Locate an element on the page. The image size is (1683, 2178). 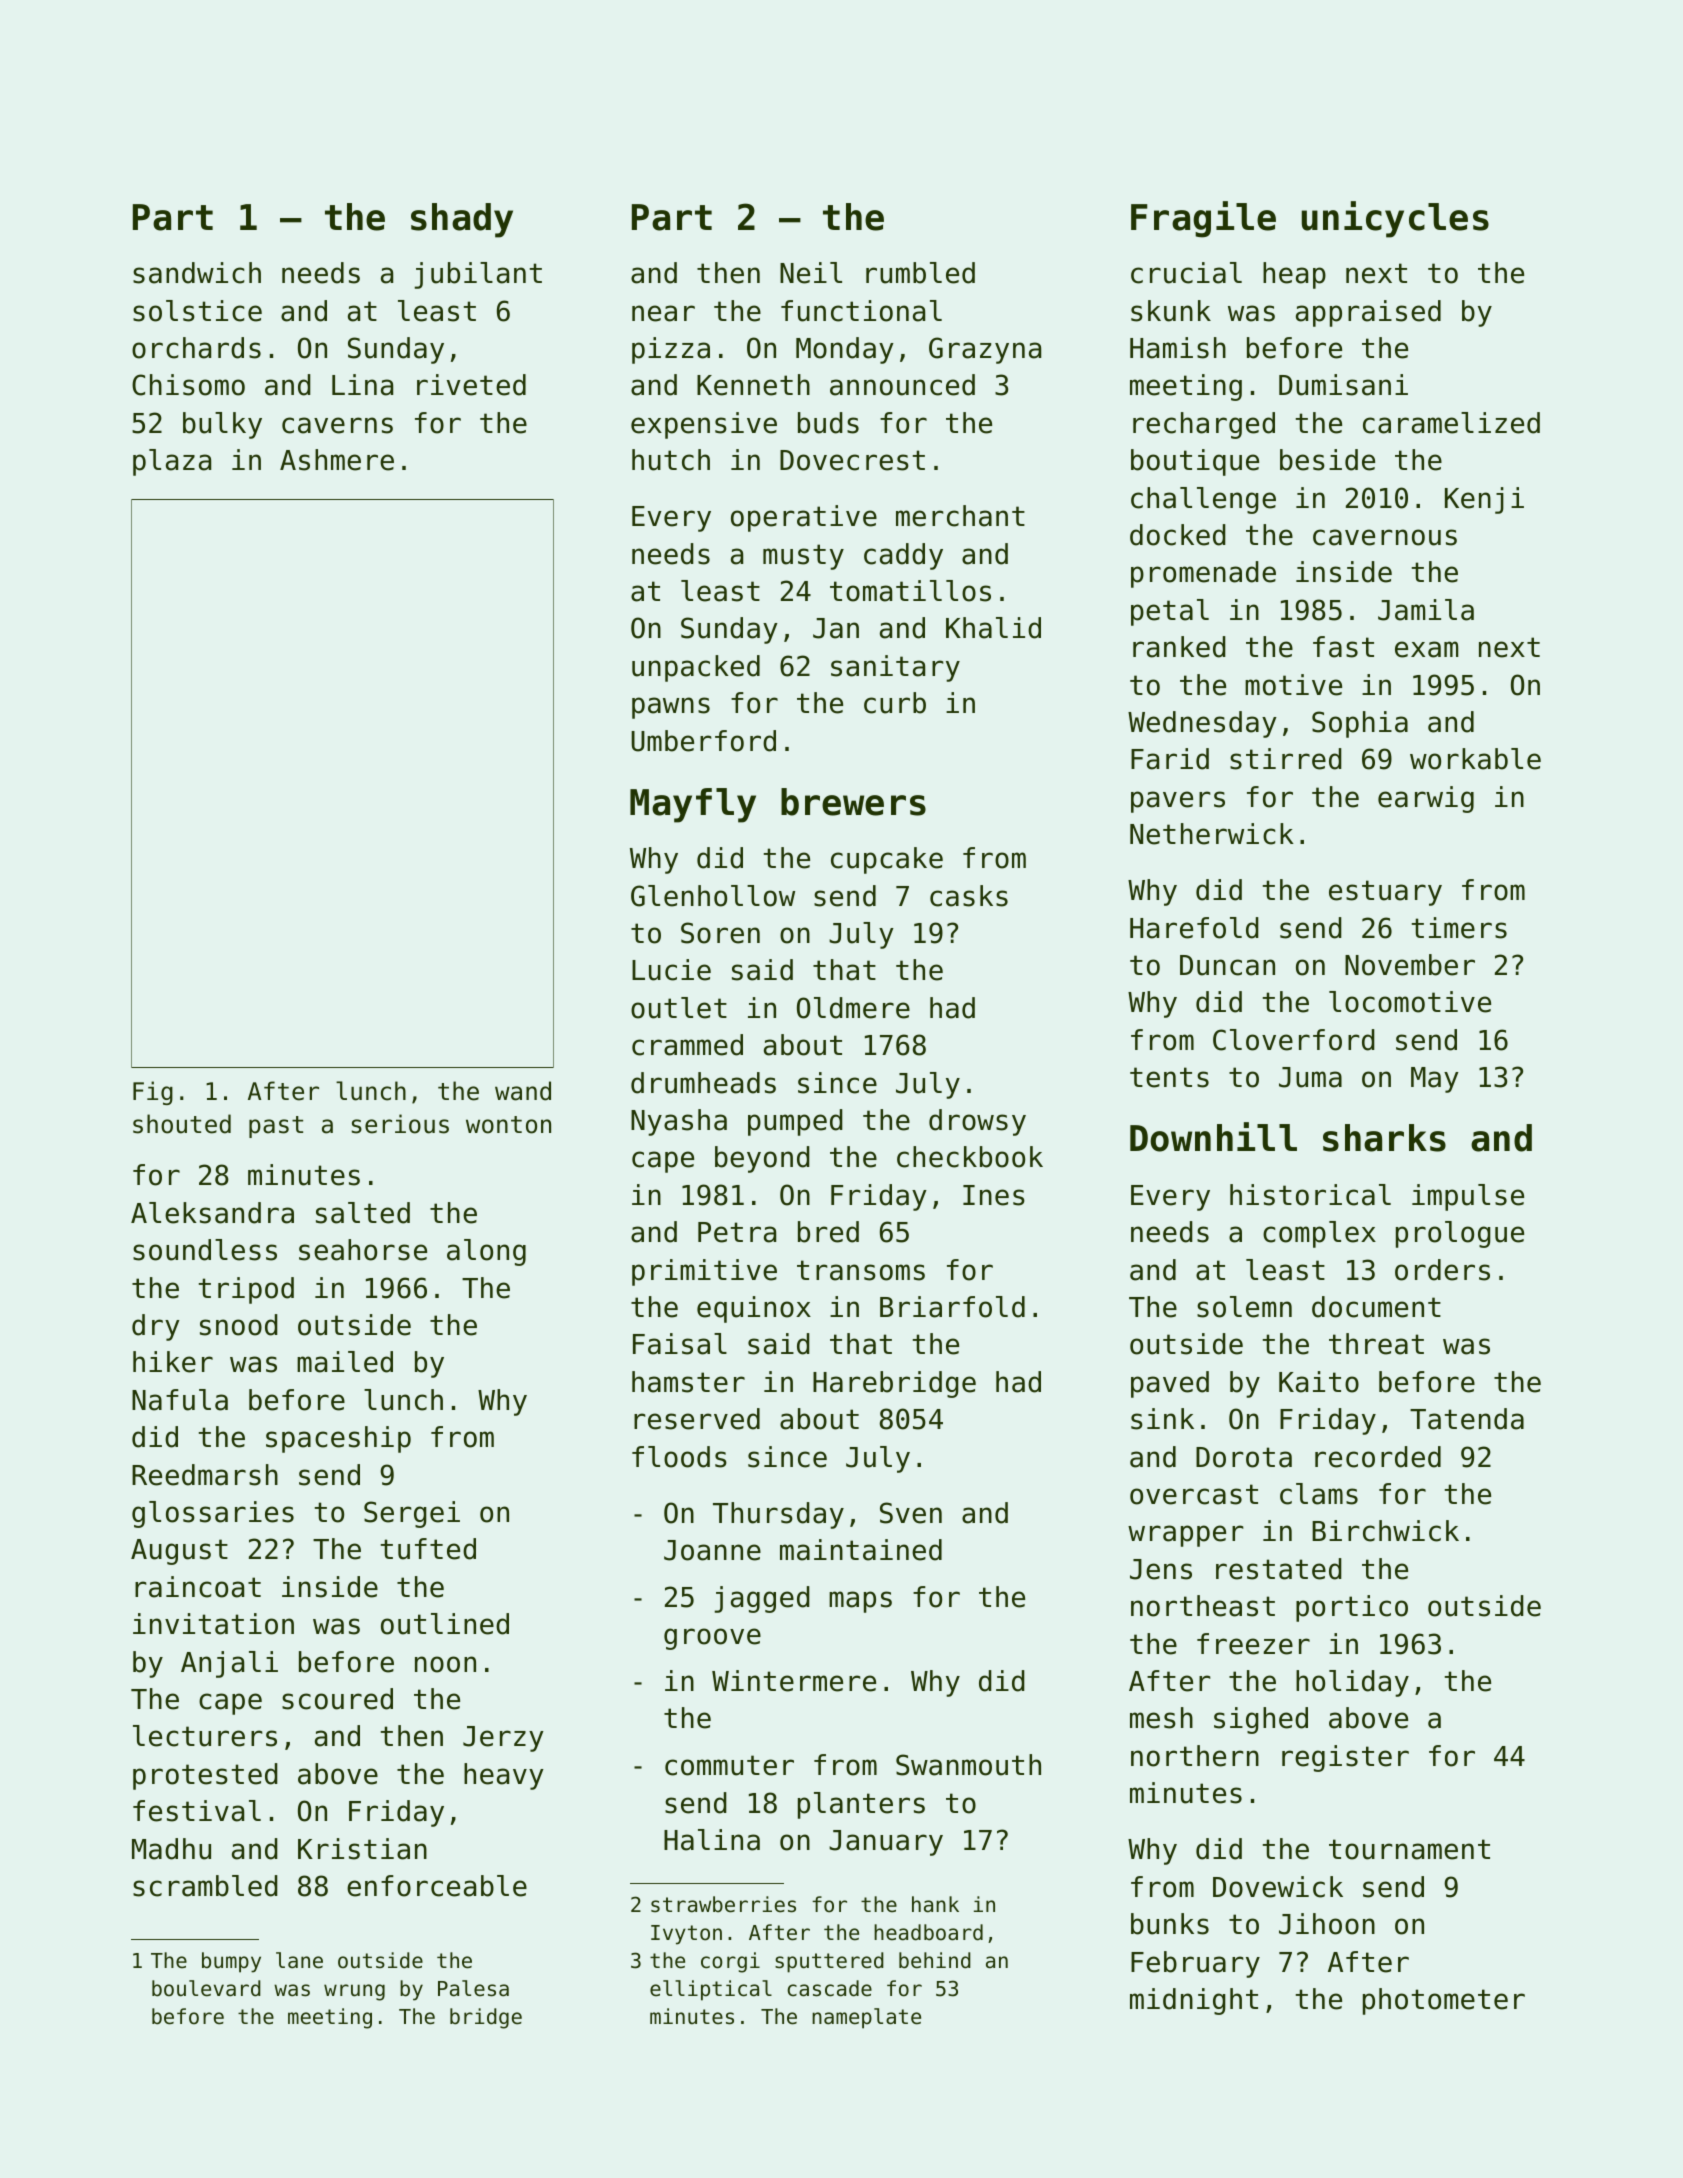
earwig is located at coordinates (1426, 799).
